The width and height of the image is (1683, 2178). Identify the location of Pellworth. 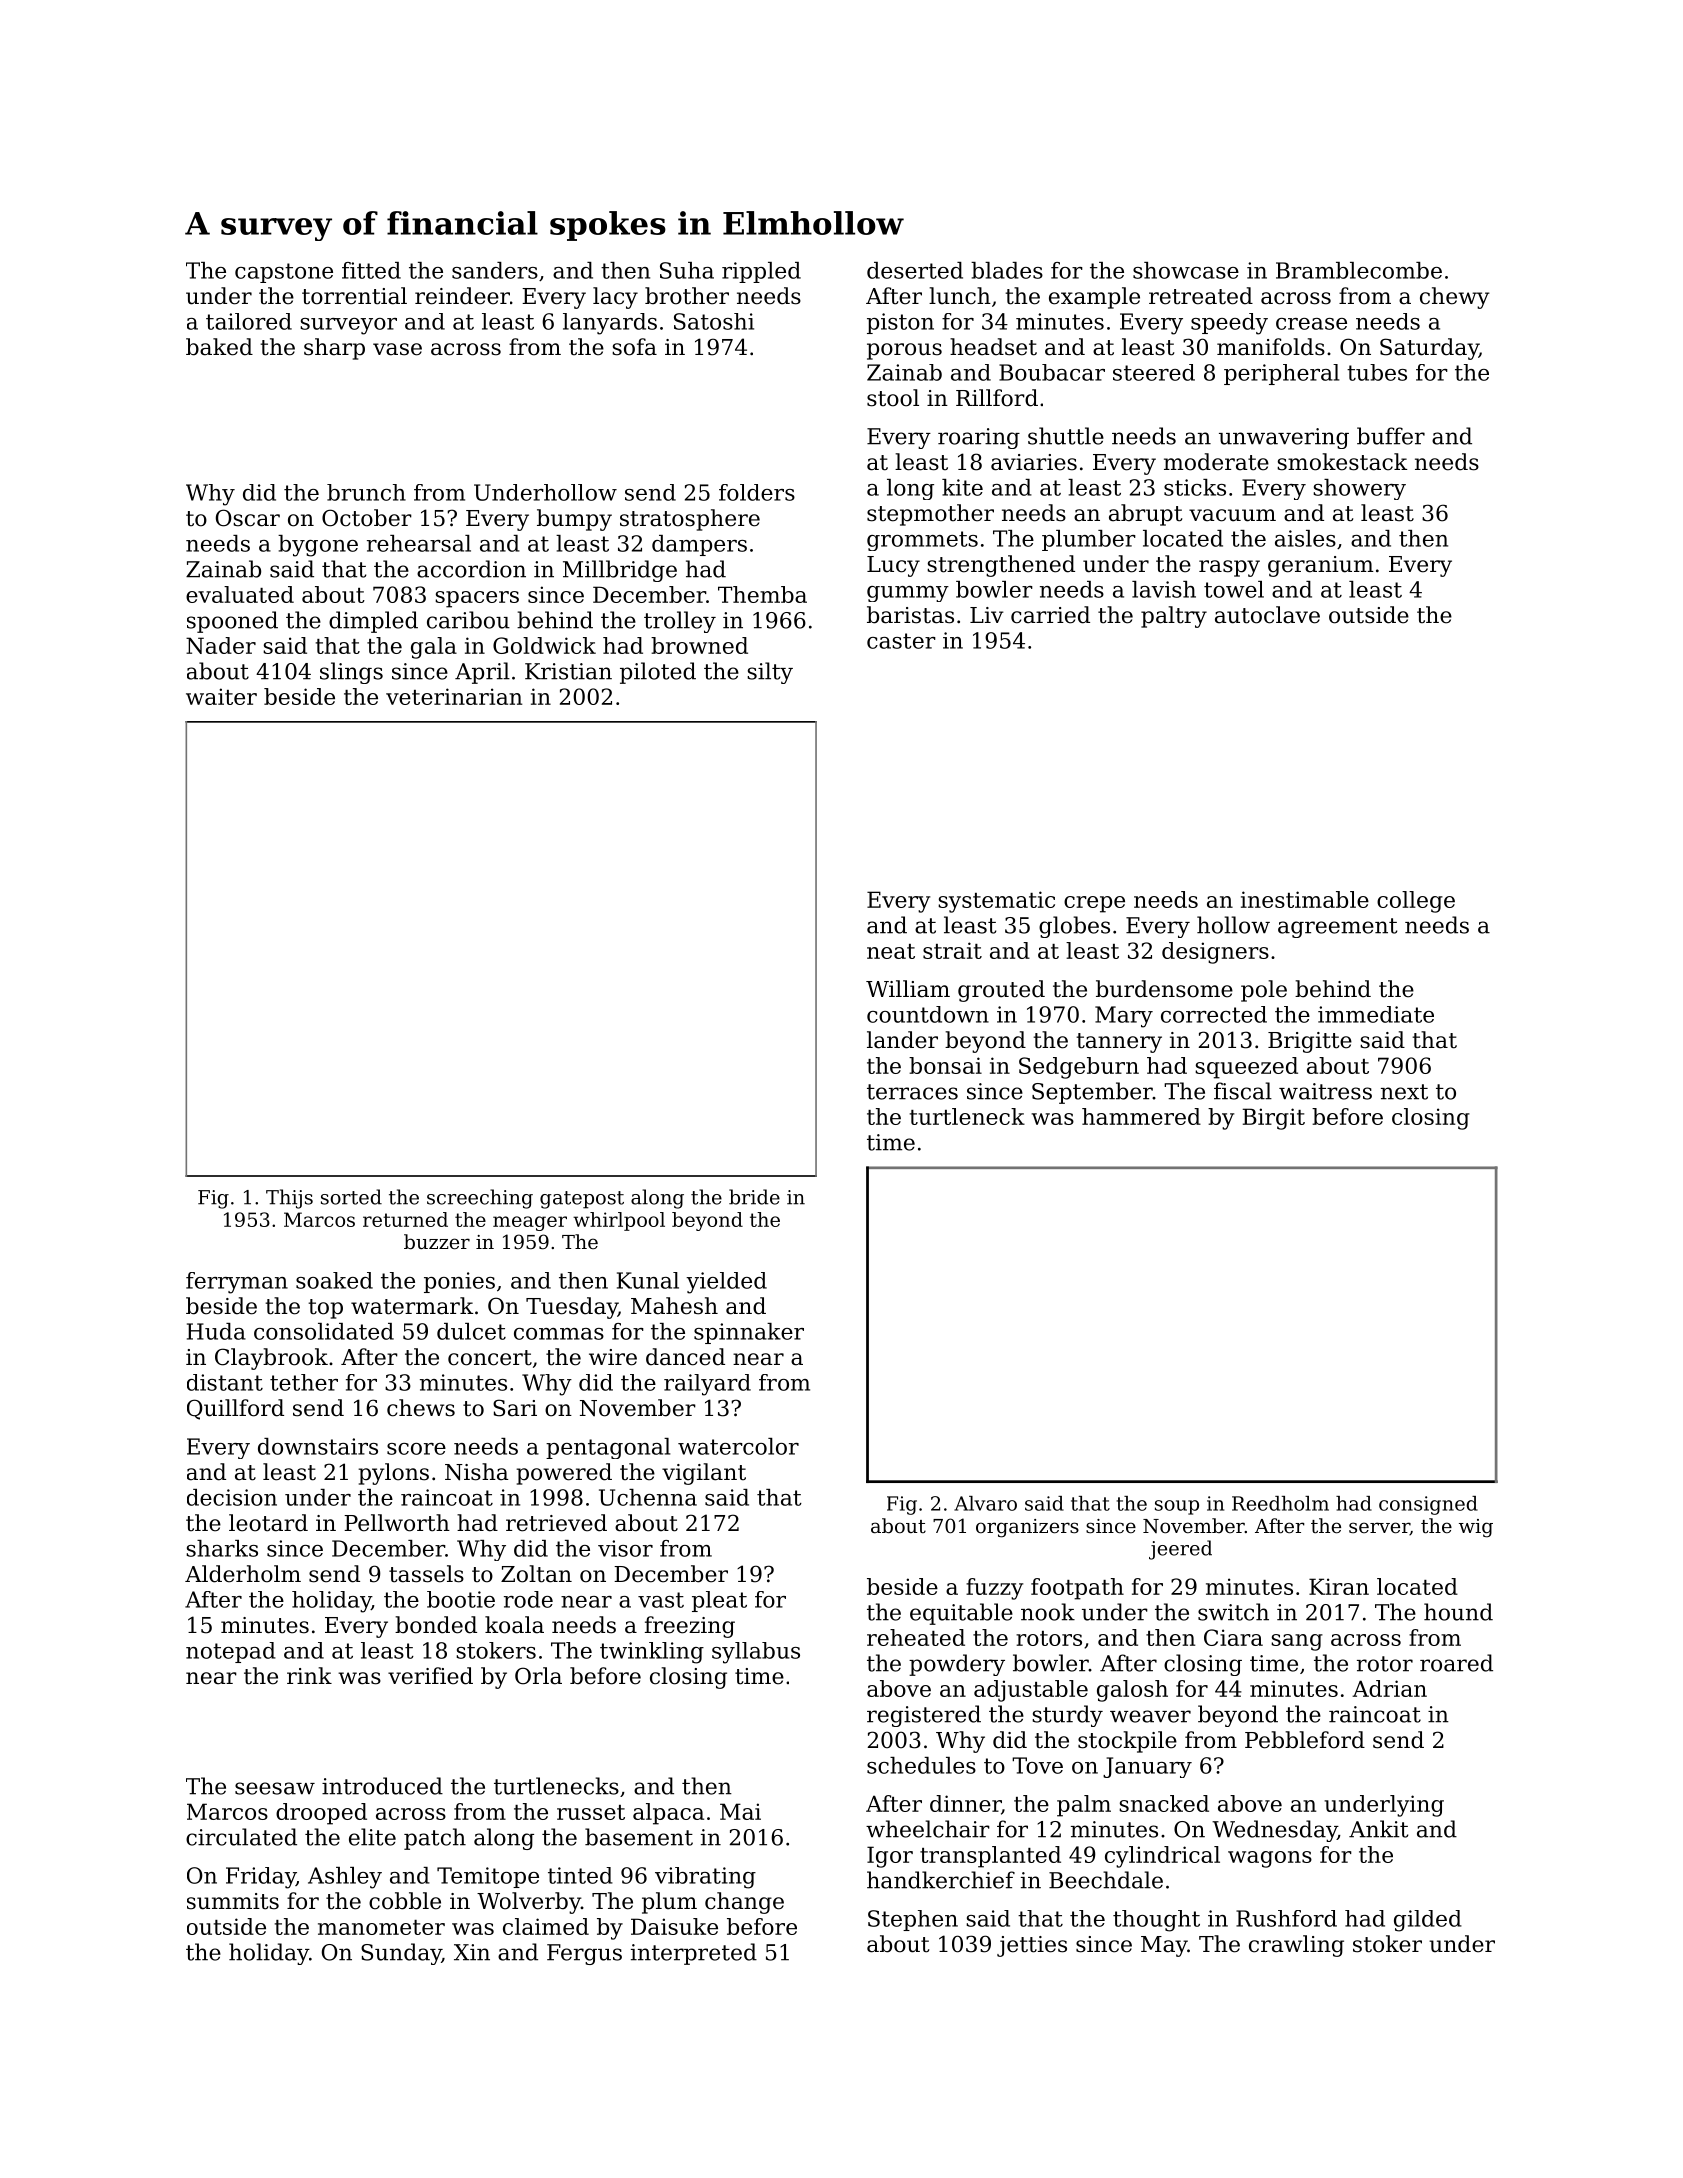
(397, 1523).
